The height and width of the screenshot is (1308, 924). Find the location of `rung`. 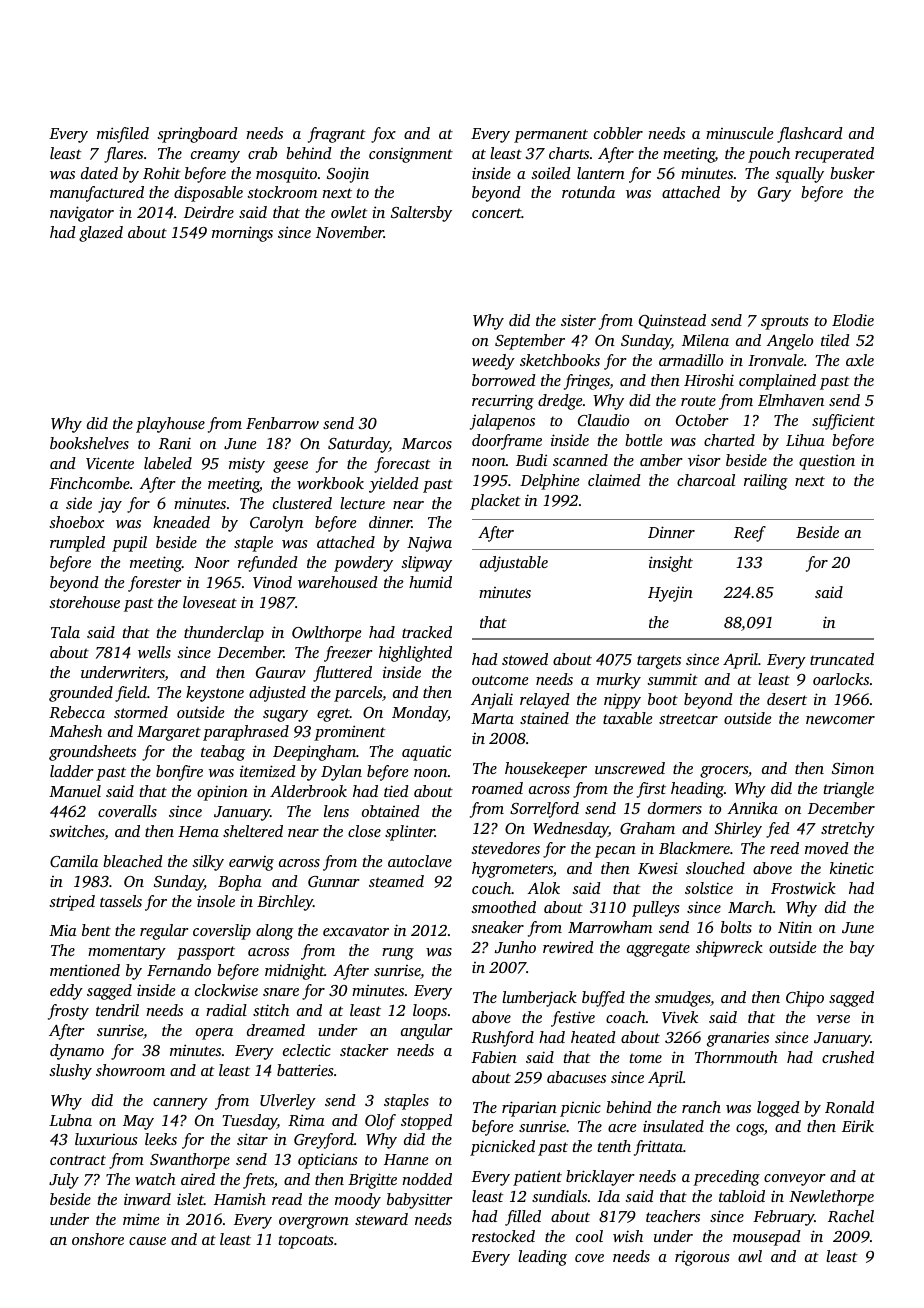

rung is located at coordinates (398, 954).
